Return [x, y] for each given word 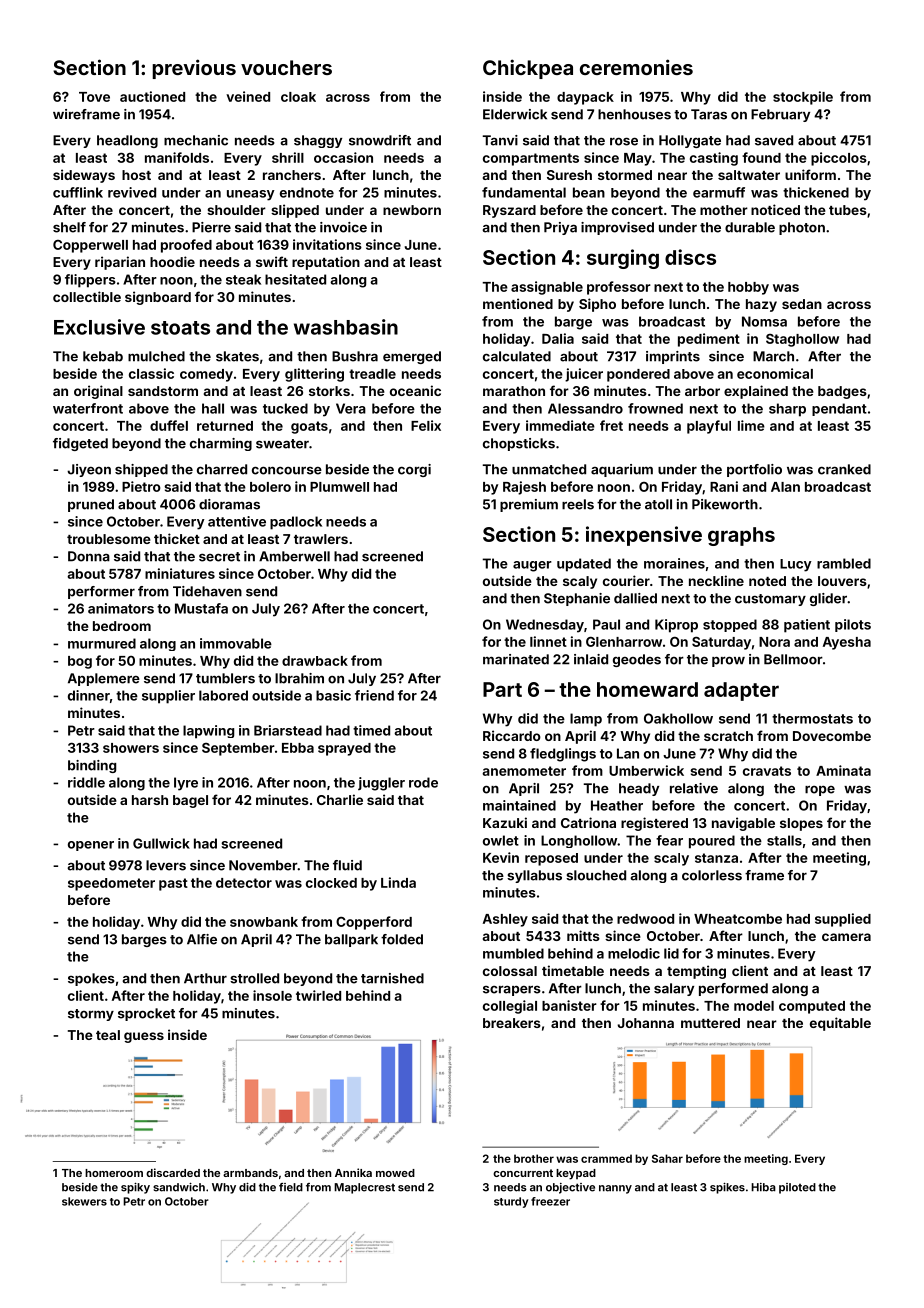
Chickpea [528, 69]
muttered [710, 1023]
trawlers [321, 539]
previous [194, 69]
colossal [510, 971]
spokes [91, 979]
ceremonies [636, 67]
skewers [84, 1201]
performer [101, 592]
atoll [658, 504]
